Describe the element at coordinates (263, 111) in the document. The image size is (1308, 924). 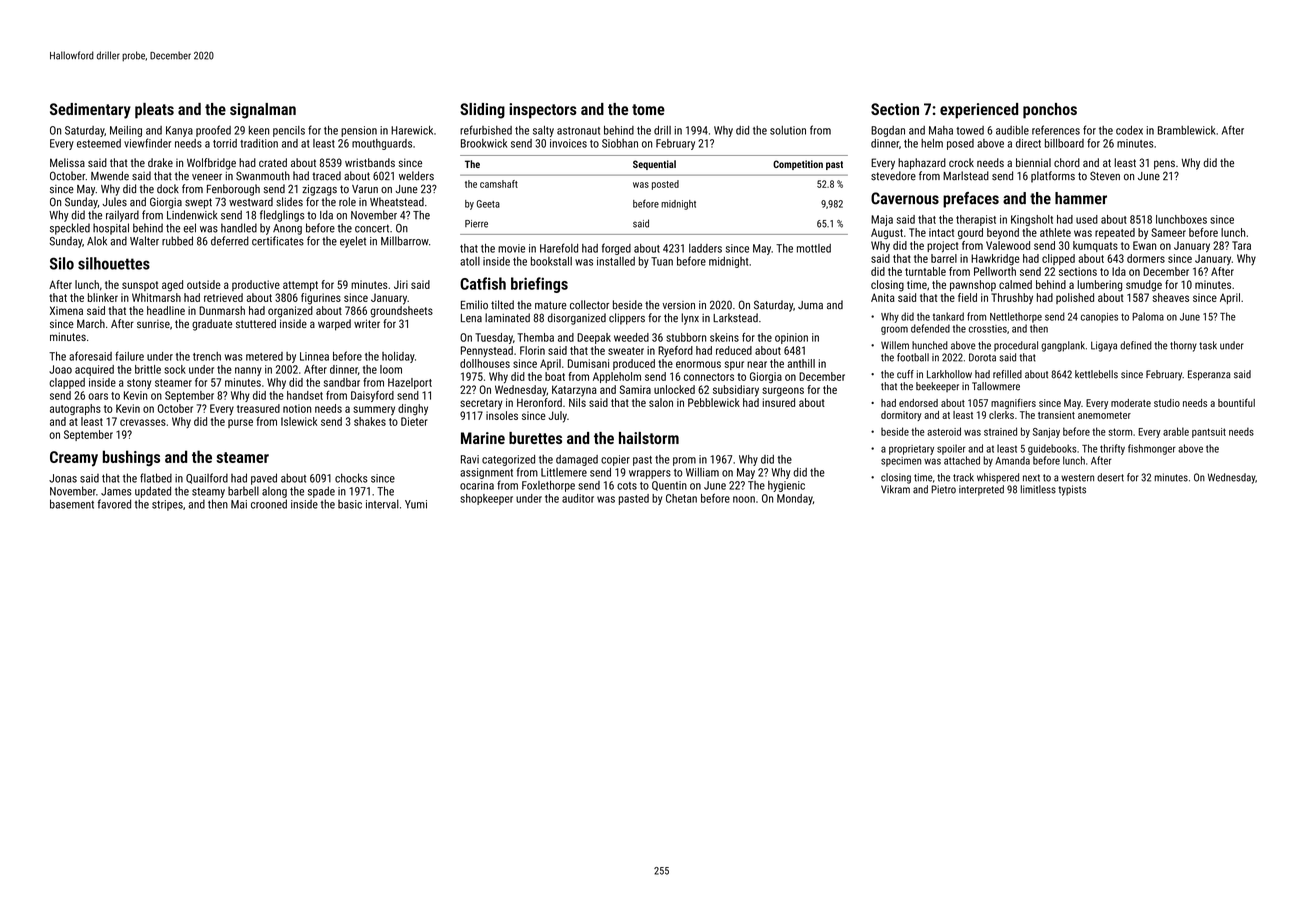
I see `signalman` at that location.
